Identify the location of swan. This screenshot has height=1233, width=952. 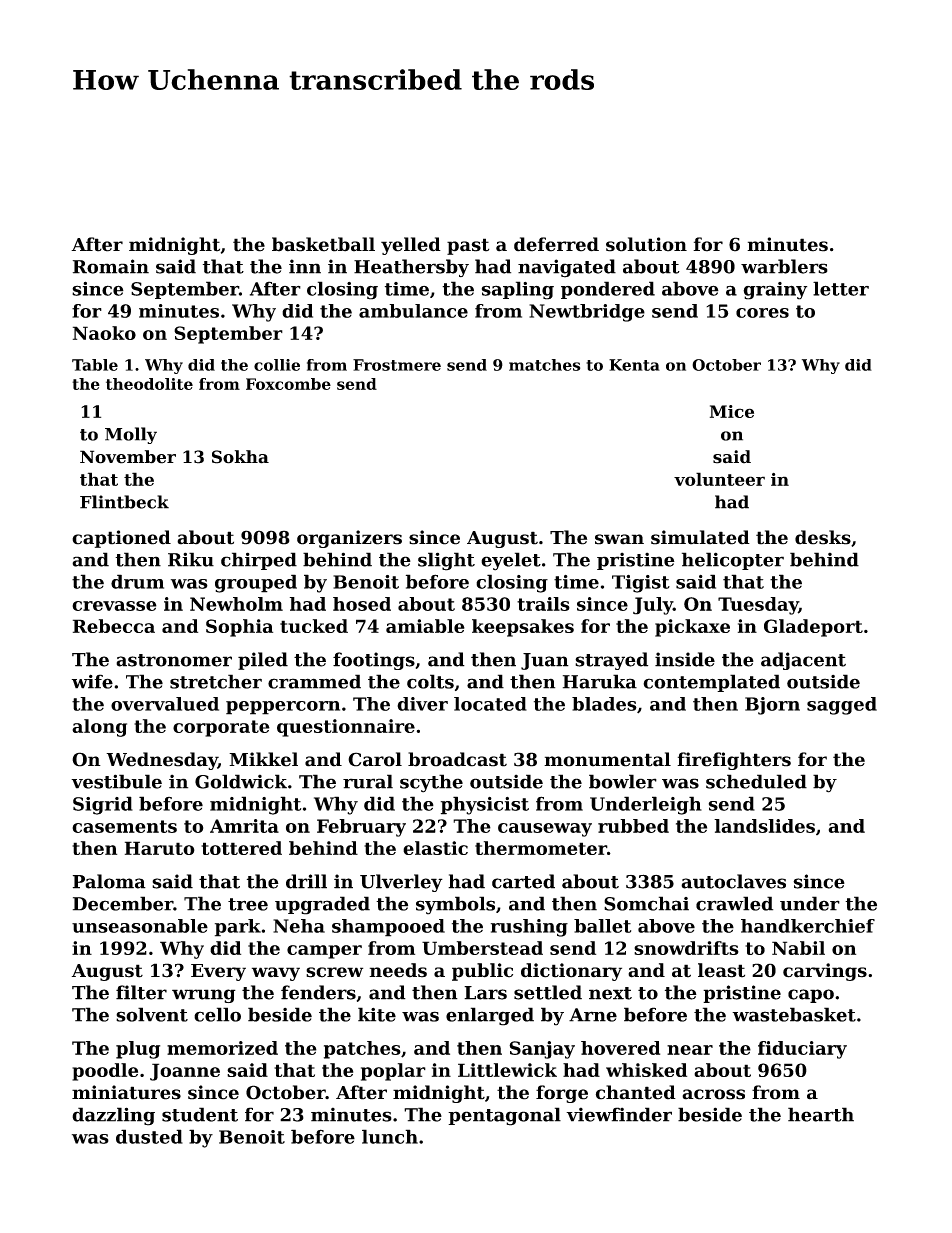
(619, 539).
